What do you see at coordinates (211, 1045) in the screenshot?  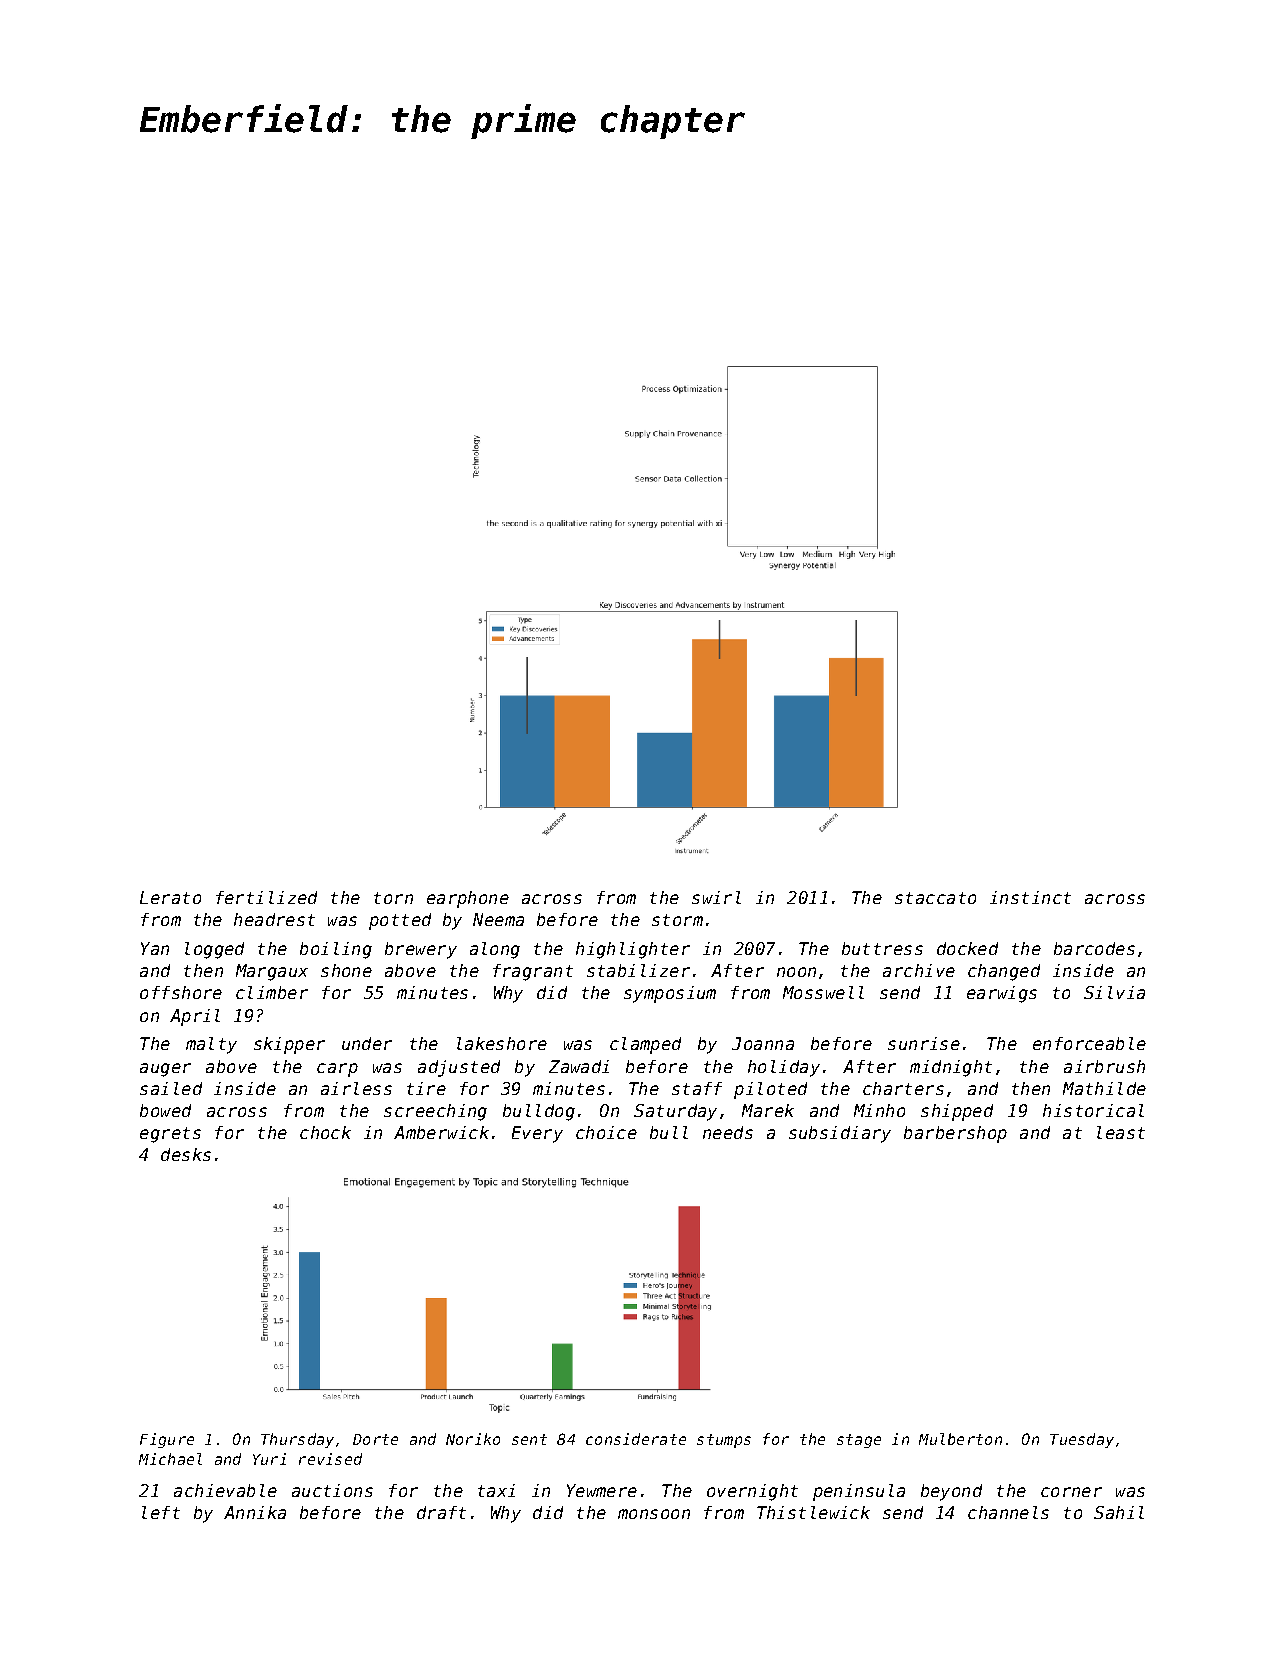 I see `malty` at bounding box center [211, 1045].
